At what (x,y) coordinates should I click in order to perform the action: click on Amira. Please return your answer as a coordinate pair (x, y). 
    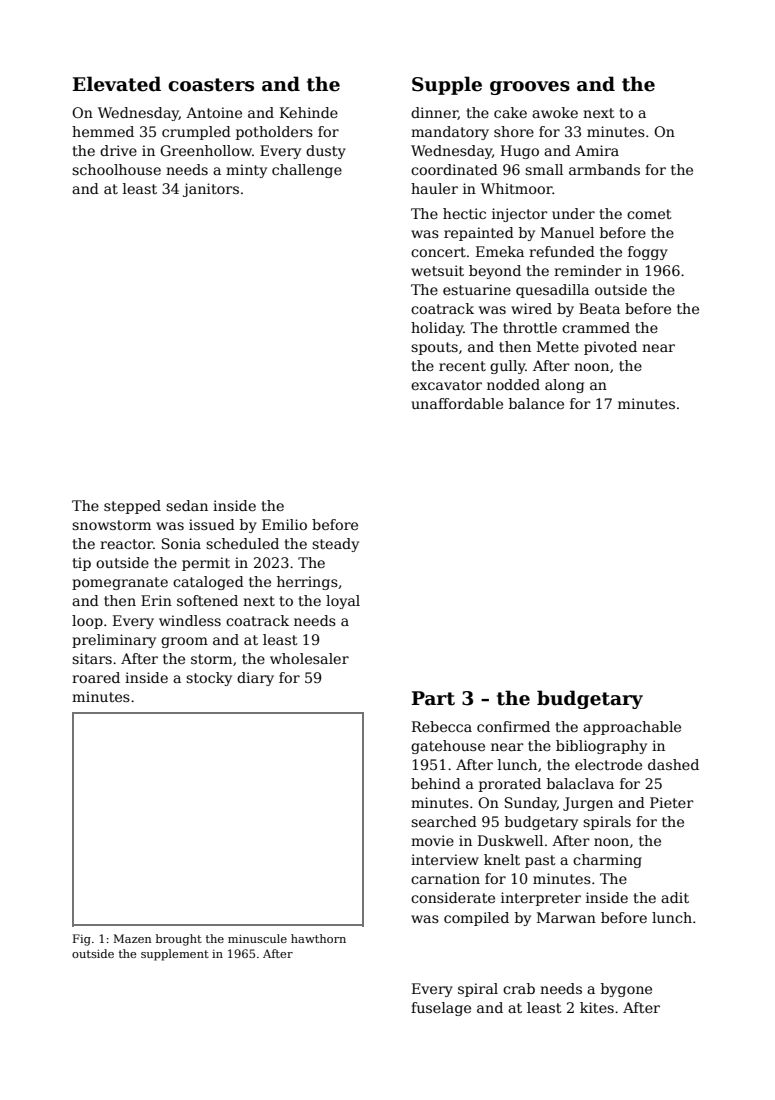
    Looking at the image, I should click on (597, 150).
